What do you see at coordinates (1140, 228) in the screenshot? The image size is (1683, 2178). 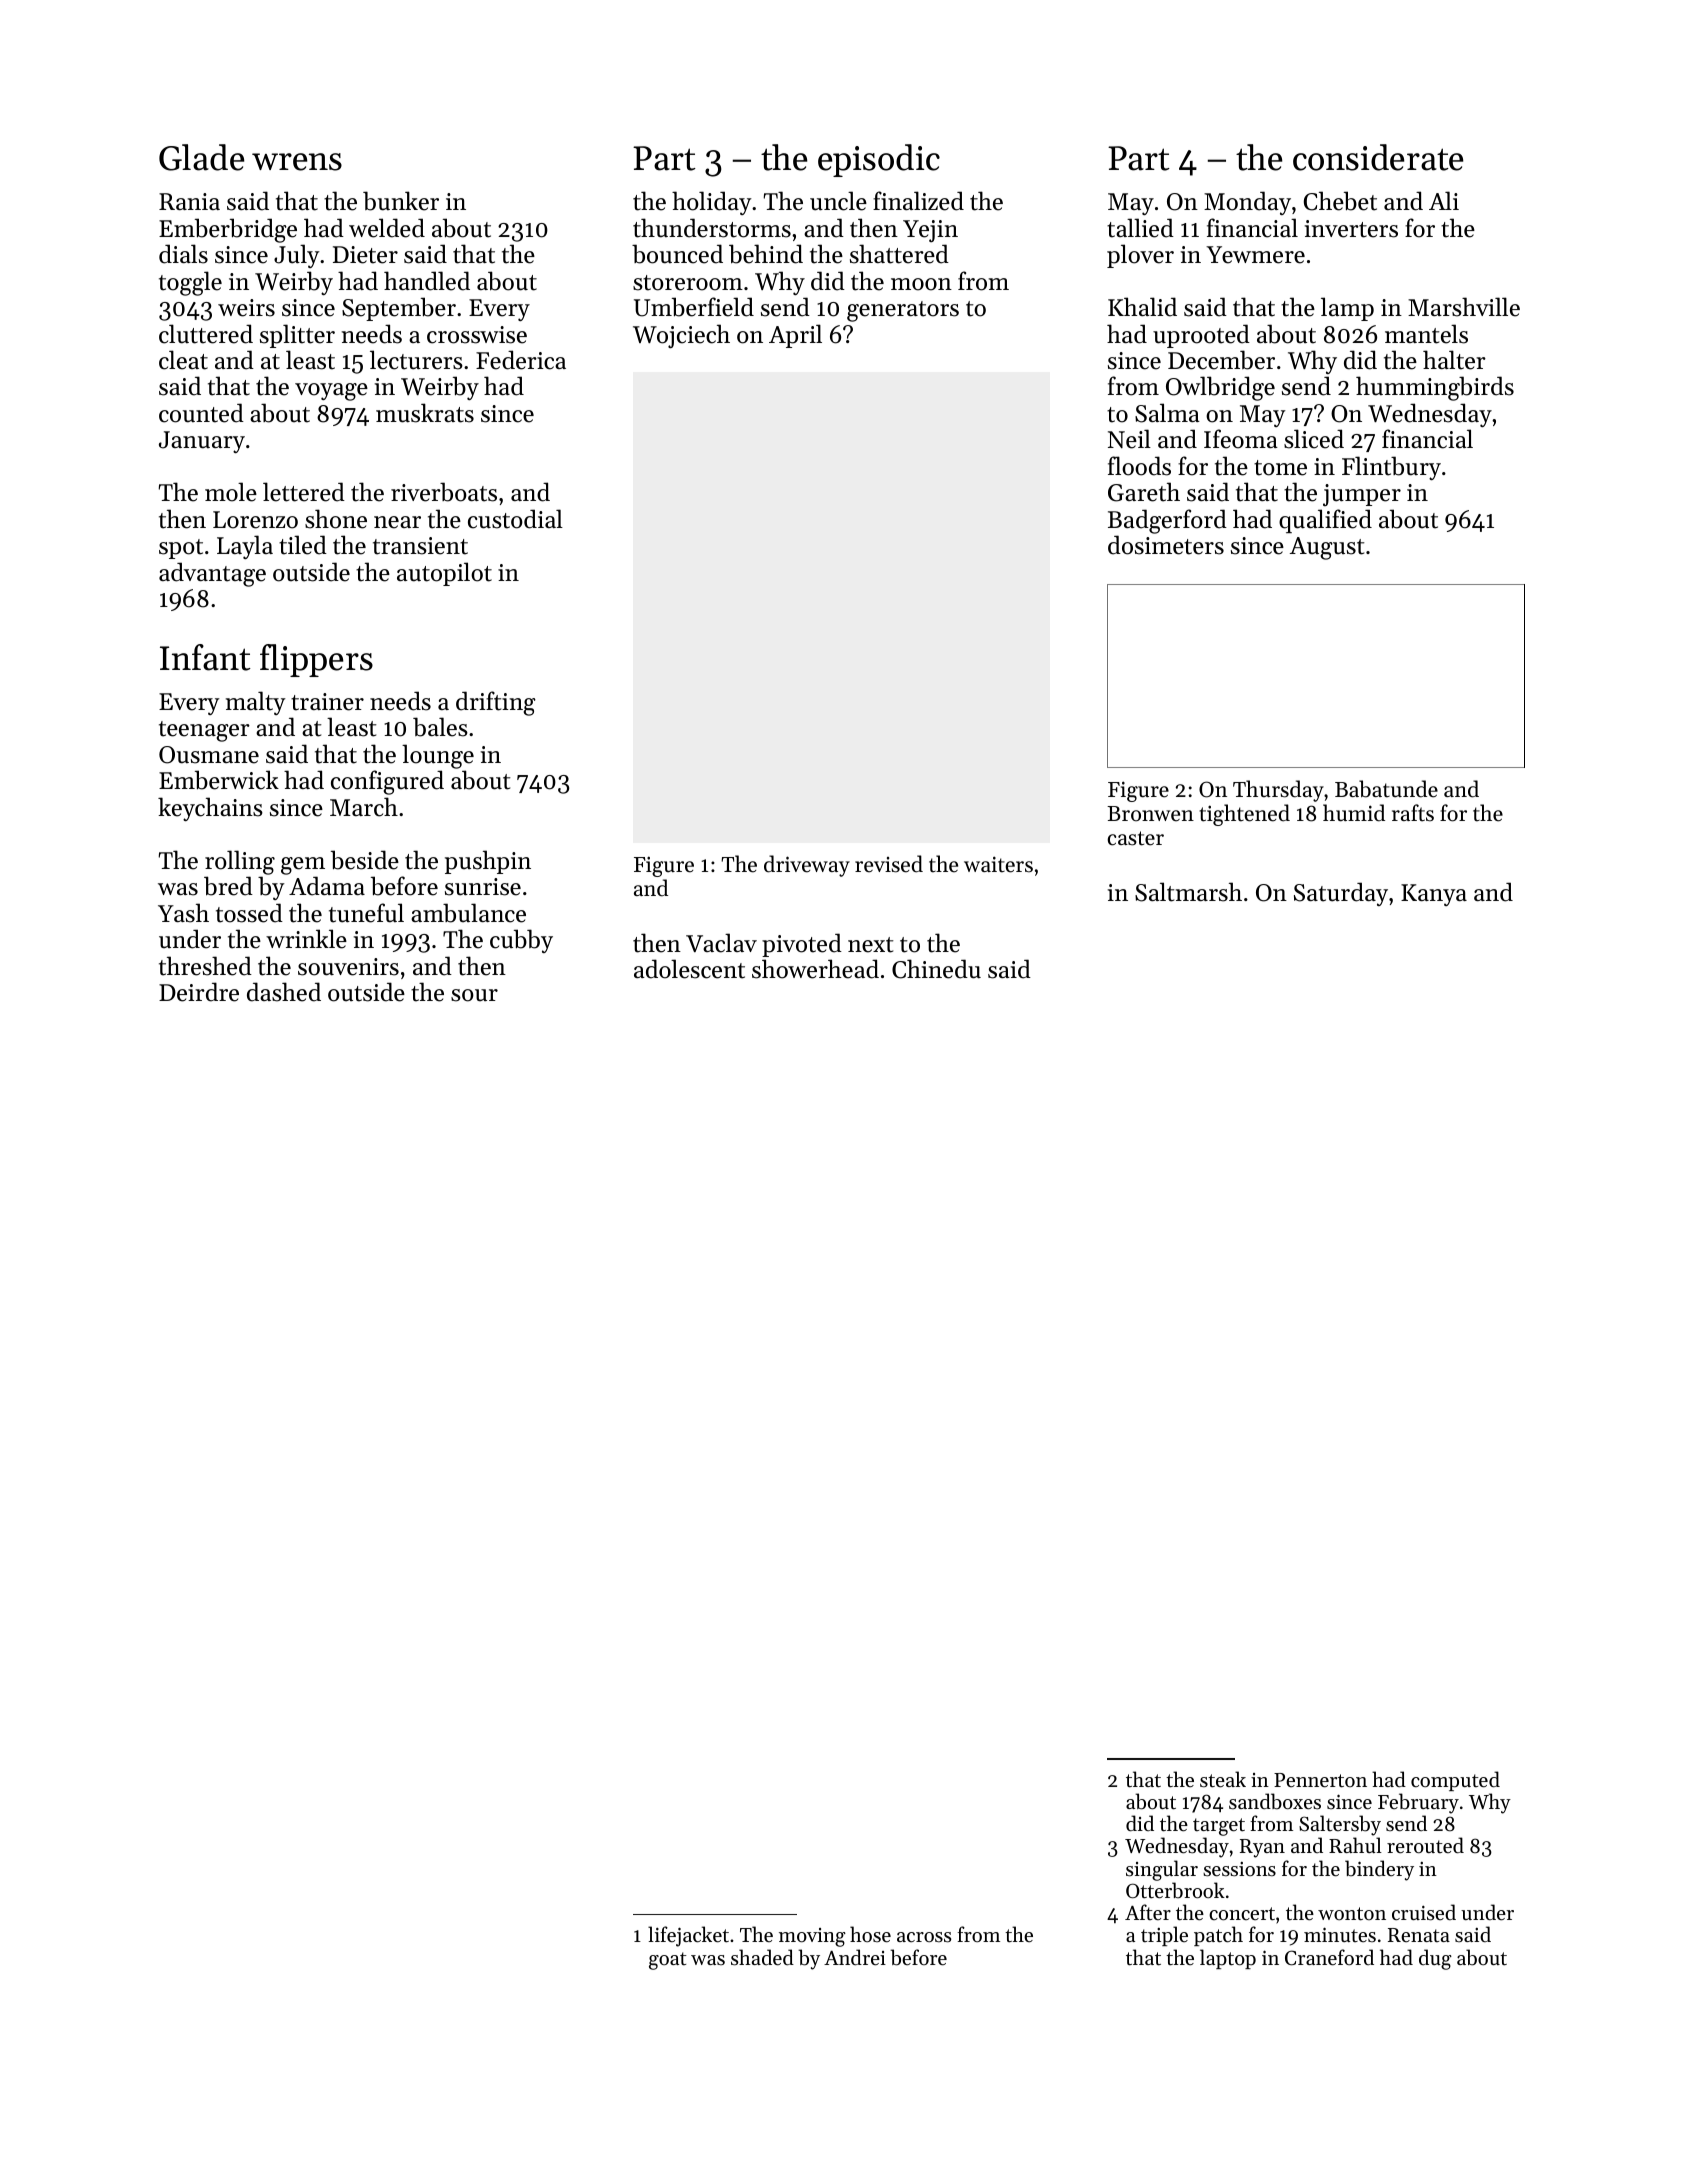 I see `tallied` at bounding box center [1140, 228].
